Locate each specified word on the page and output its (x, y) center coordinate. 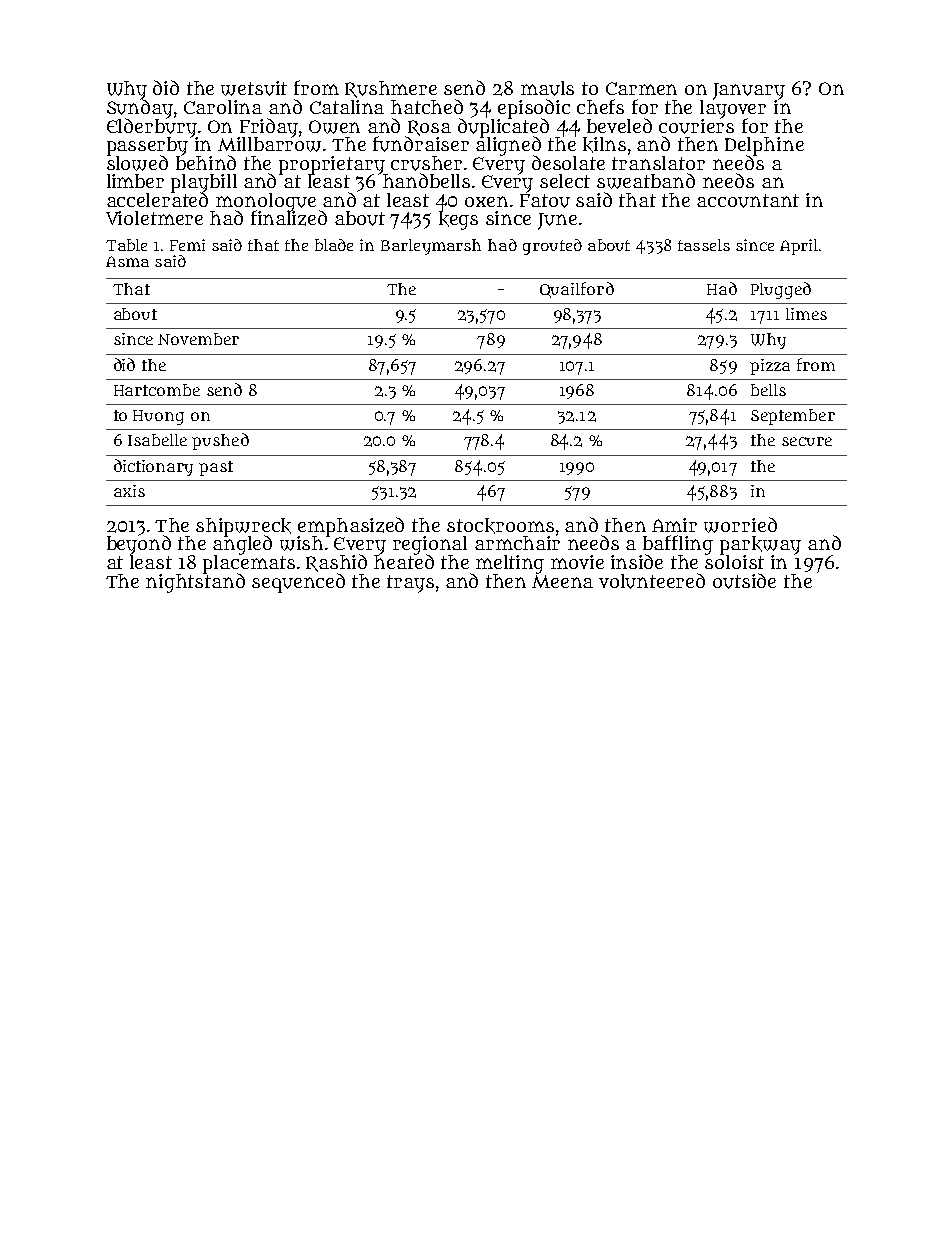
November (198, 339)
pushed (220, 441)
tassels (704, 245)
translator (658, 163)
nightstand (195, 583)
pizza (770, 367)
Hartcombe (157, 390)
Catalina (347, 107)
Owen (334, 127)
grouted (552, 247)
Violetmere (154, 218)
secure (807, 441)
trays (410, 584)
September (793, 417)
